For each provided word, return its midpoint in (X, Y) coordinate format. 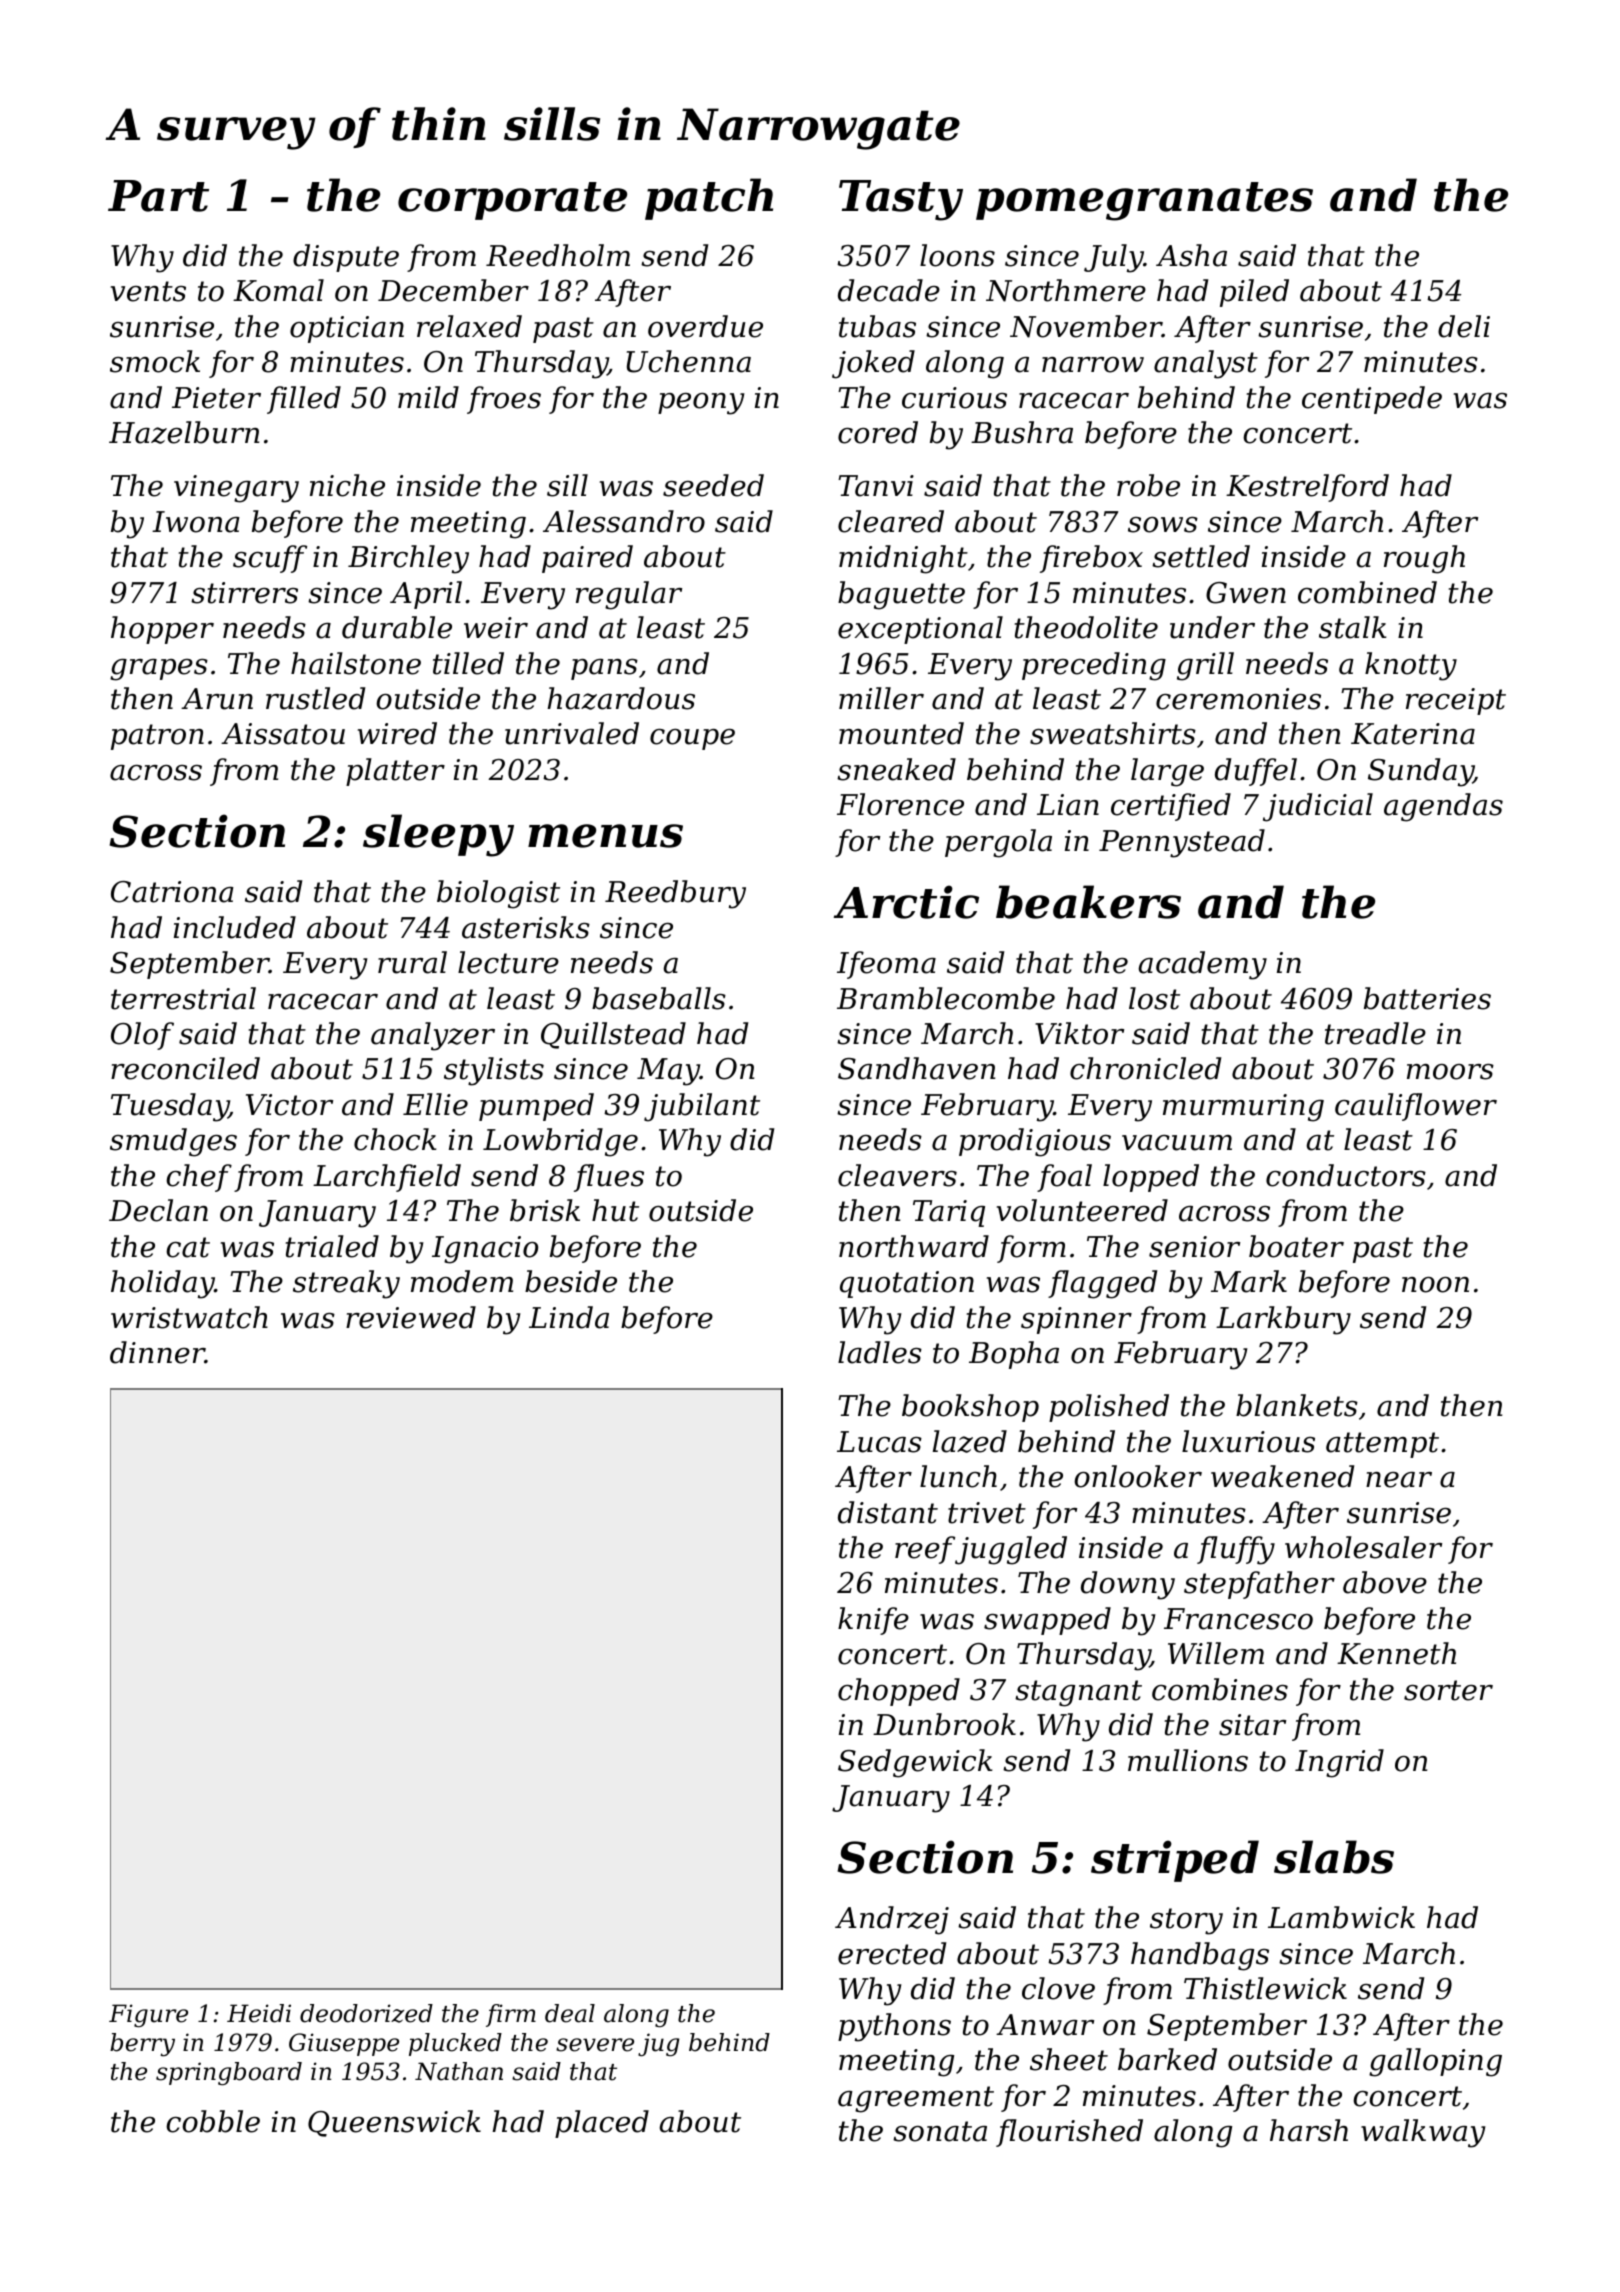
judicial (1318, 807)
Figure (148, 2015)
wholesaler (1363, 1547)
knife (873, 1621)
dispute (346, 258)
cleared (891, 521)
